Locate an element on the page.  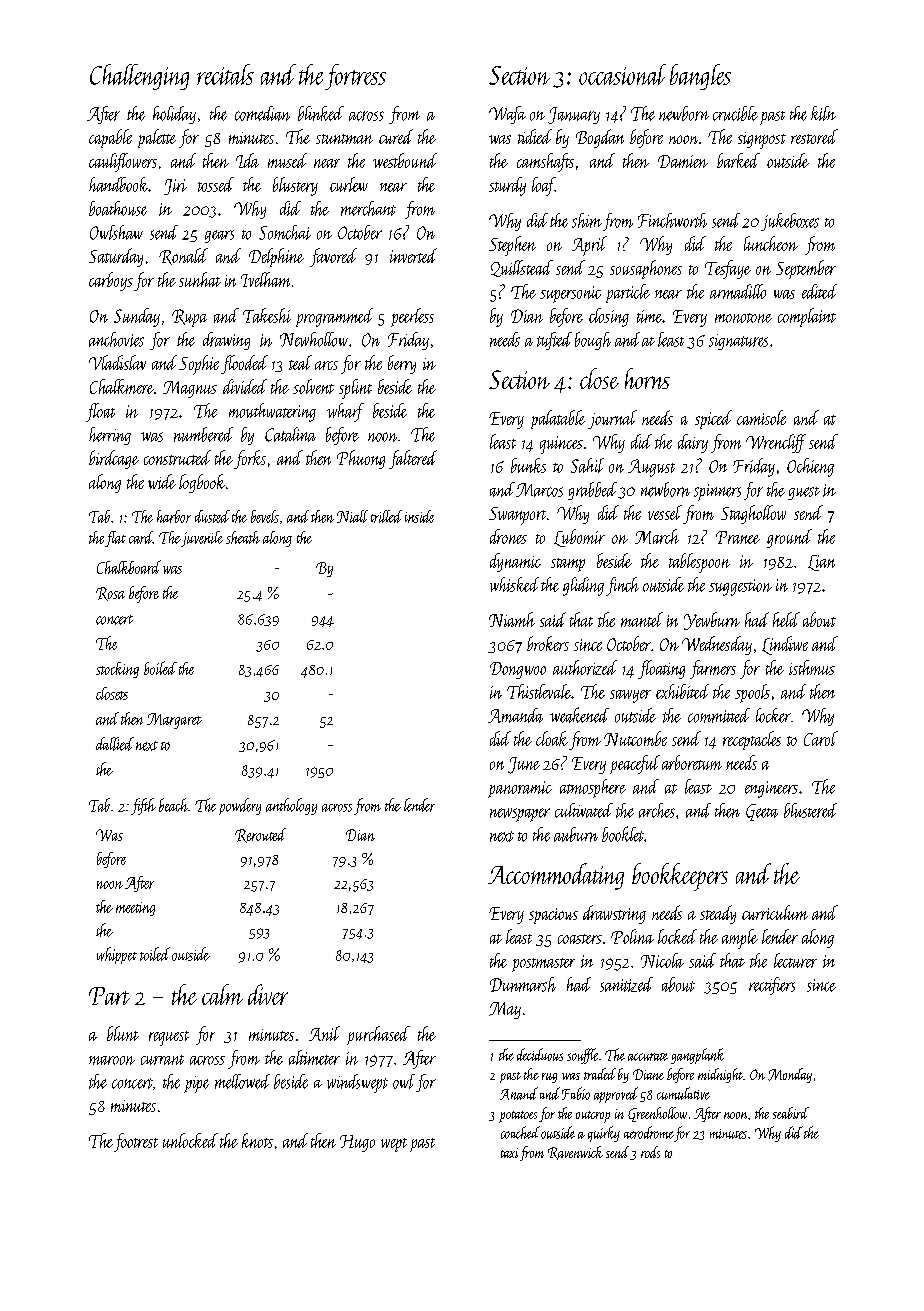
cauliflowers is located at coordinates (123, 162).
